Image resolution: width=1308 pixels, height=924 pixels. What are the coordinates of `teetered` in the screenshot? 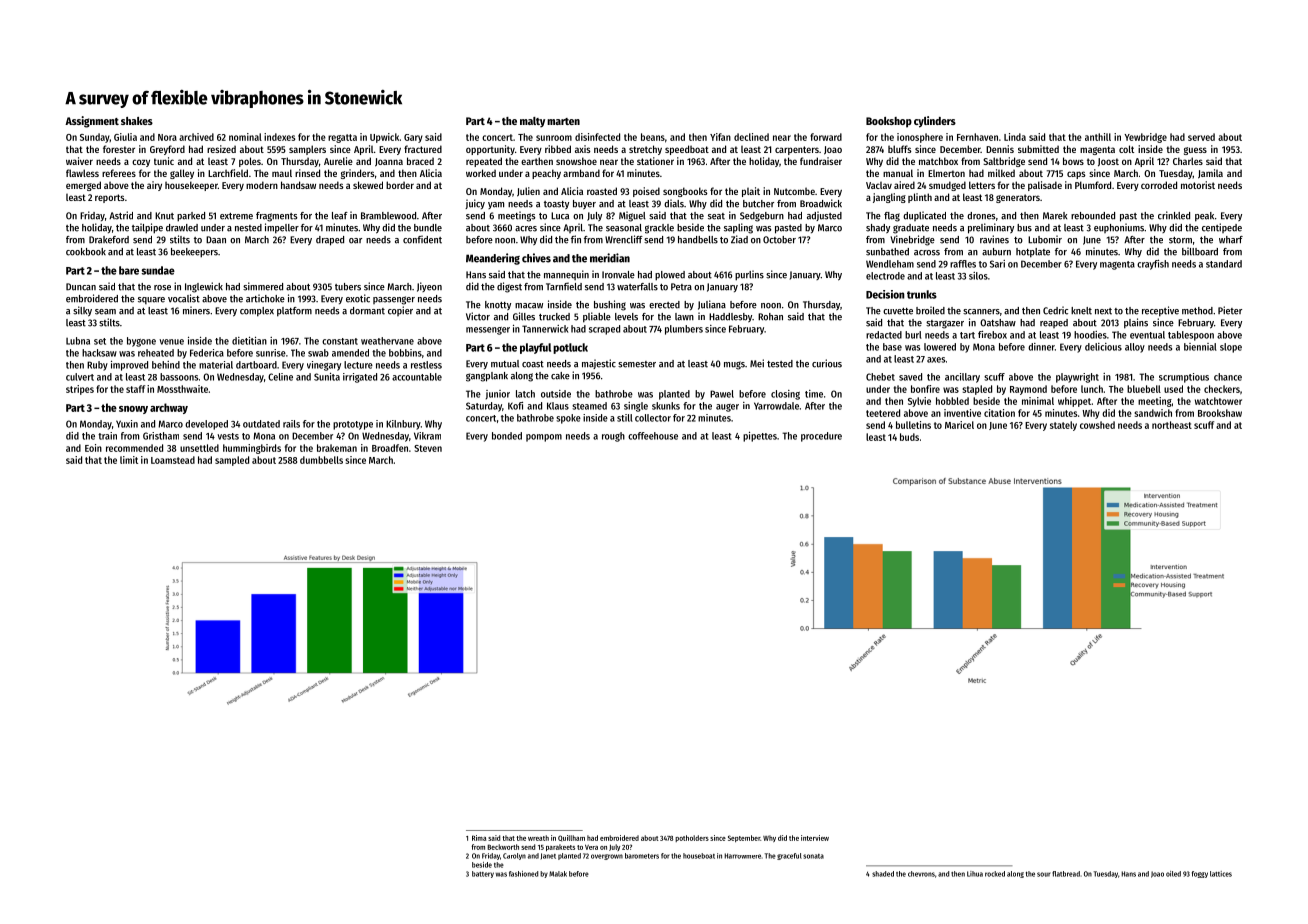 It's located at (883, 413).
